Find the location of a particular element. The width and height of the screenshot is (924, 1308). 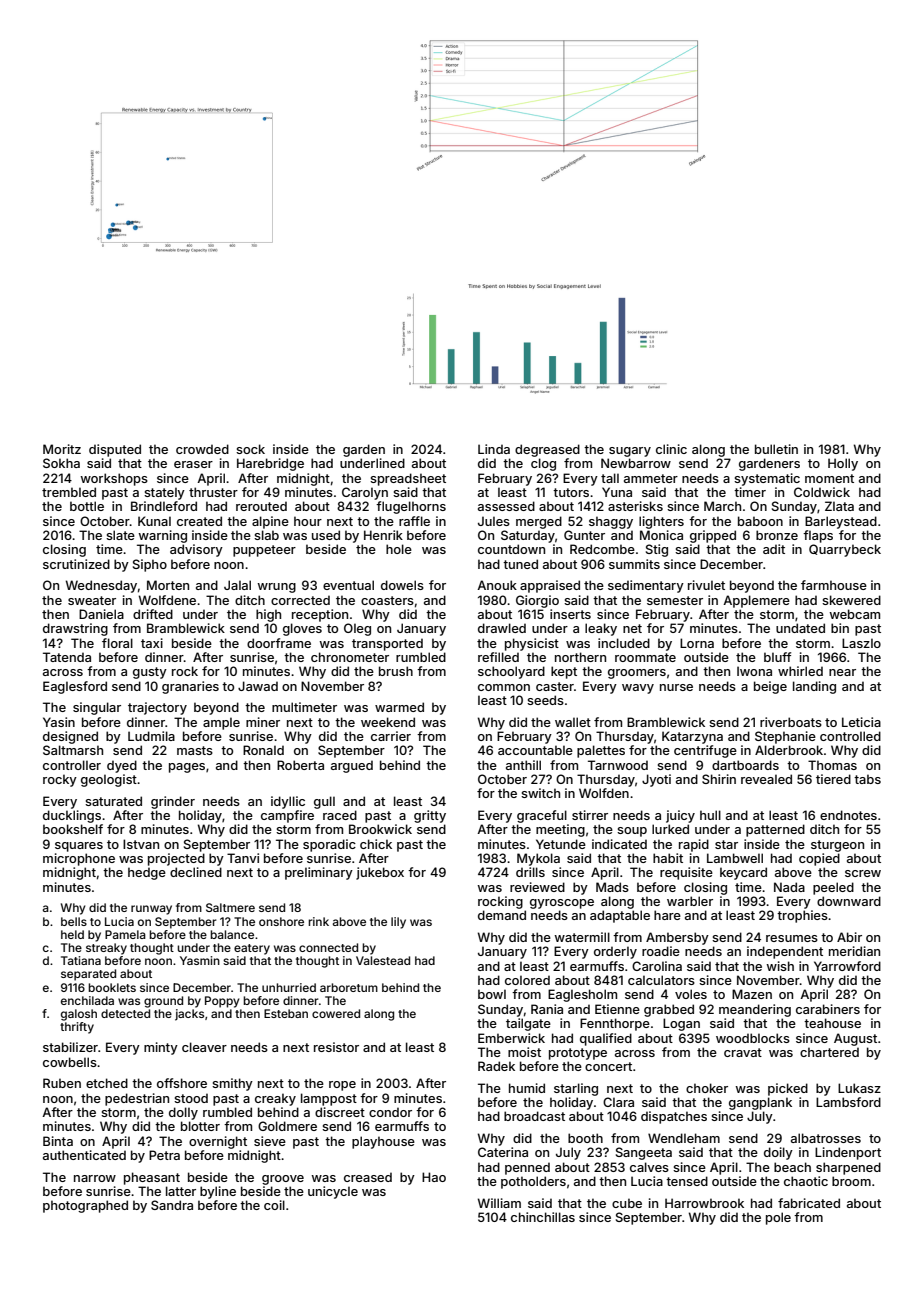

Linda is located at coordinates (494, 449).
